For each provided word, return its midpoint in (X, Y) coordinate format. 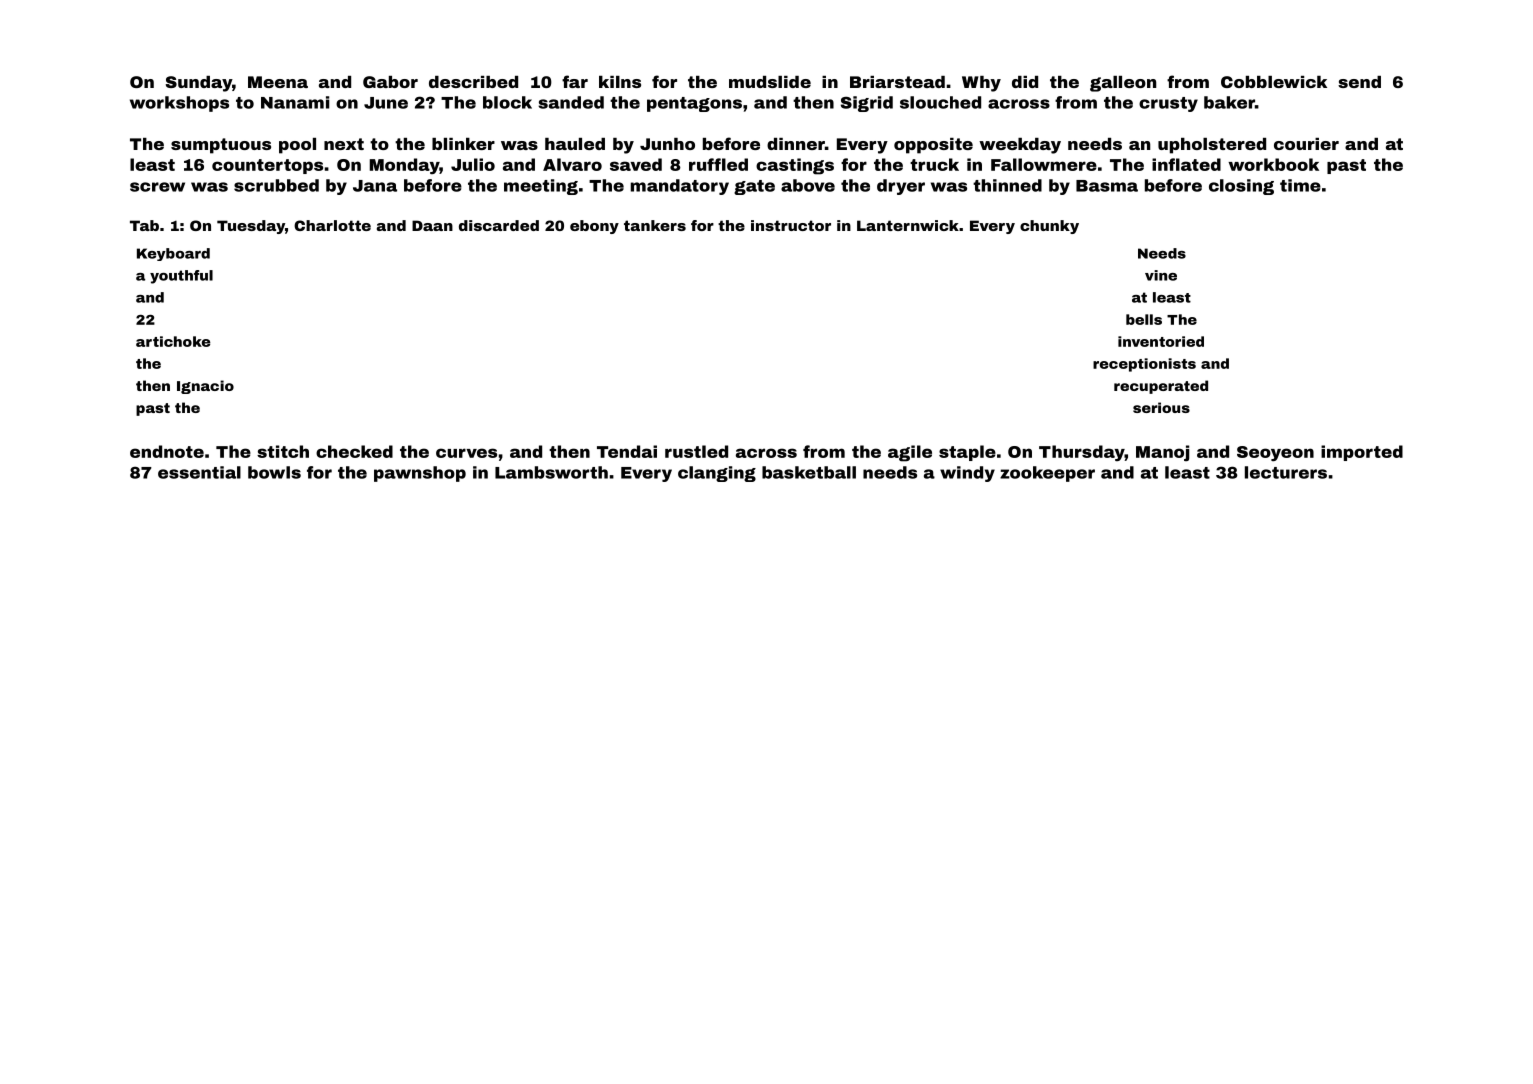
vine (1161, 275)
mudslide (770, 82)
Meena (278, 82)
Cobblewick (1274, 82)
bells (1144, 319)
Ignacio (205, 387)
